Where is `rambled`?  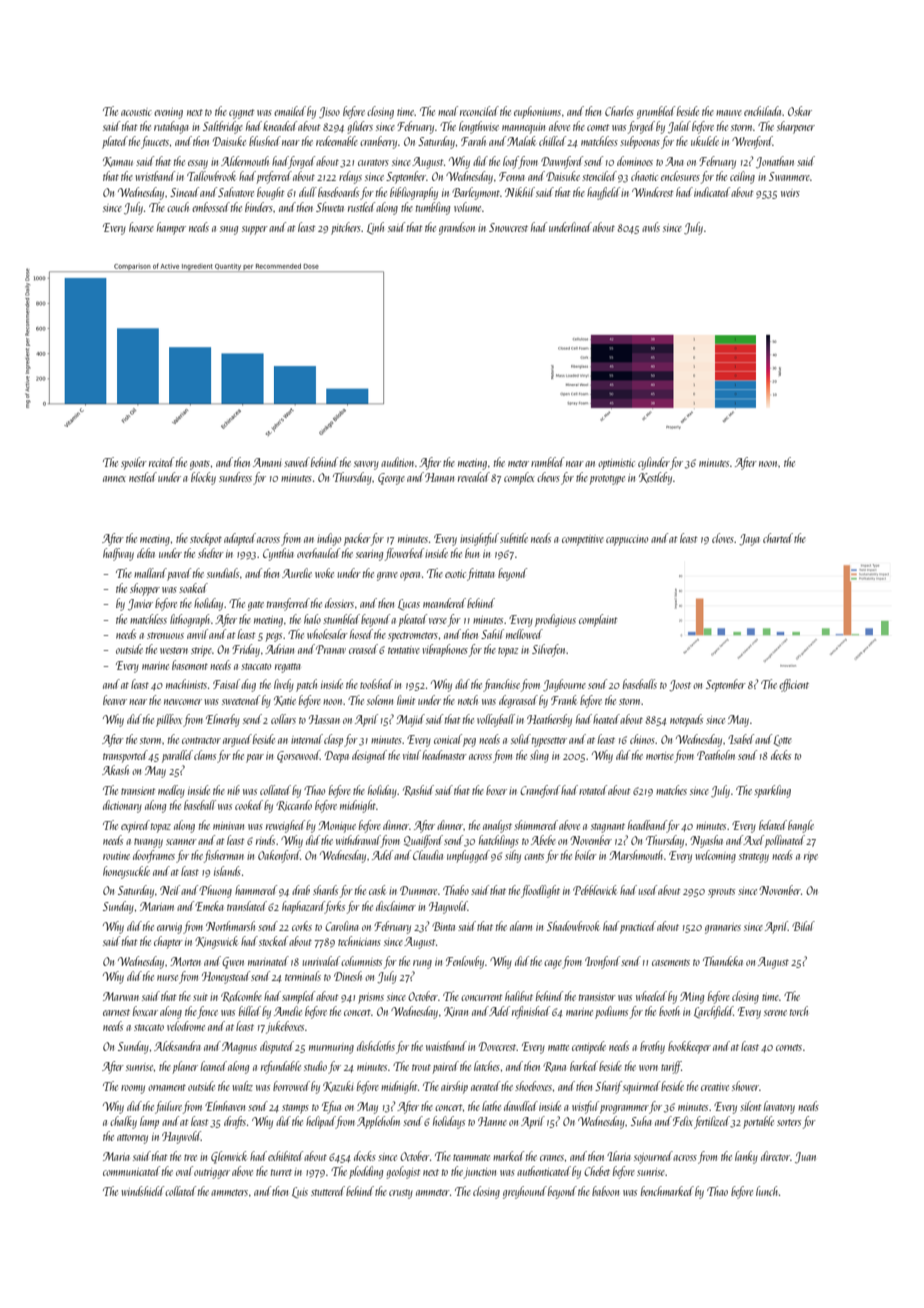
rambled is located at coordinates (547, 462).
